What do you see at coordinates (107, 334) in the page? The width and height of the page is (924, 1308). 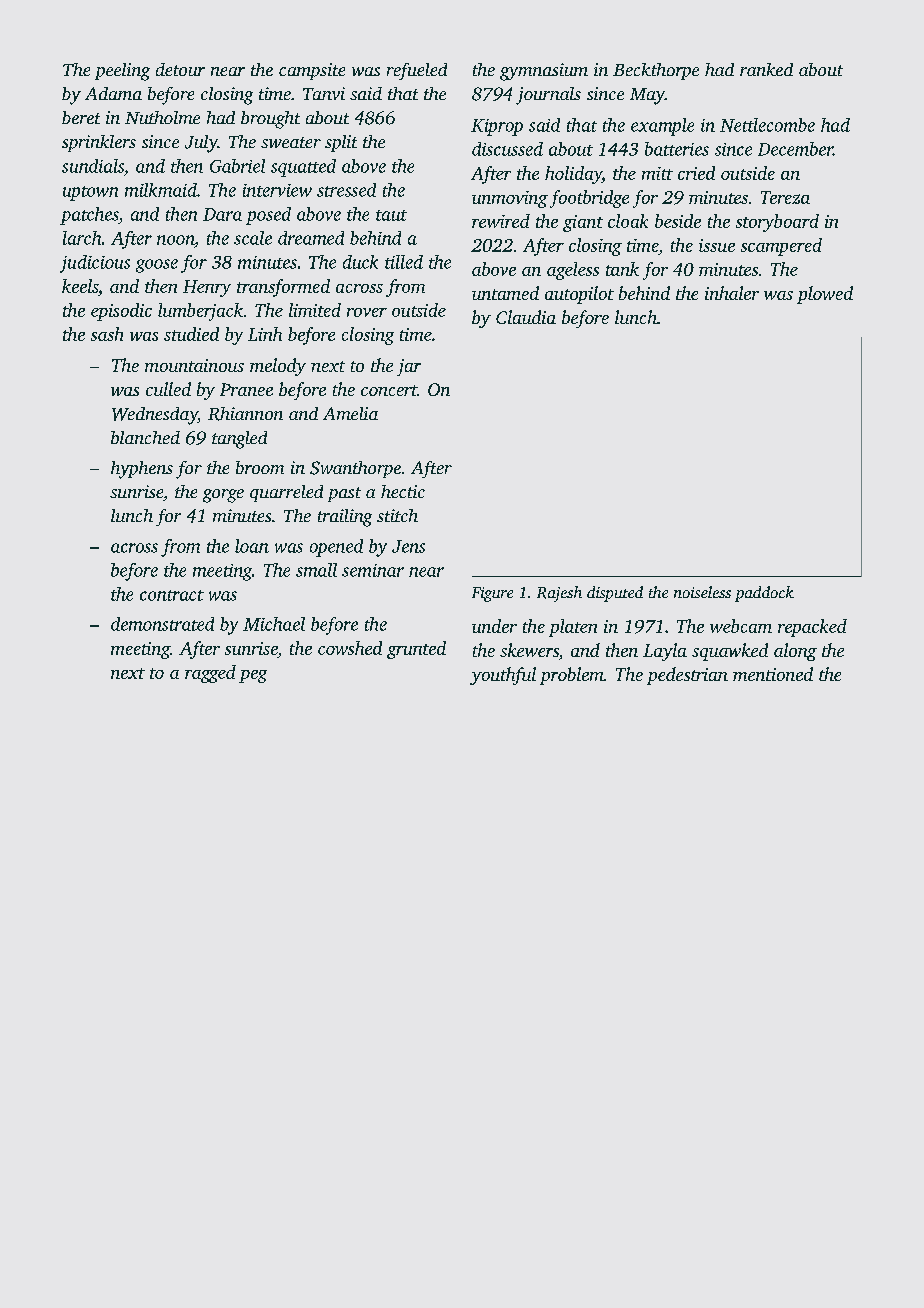 I see `sash` at bounding box center [107, 334].
